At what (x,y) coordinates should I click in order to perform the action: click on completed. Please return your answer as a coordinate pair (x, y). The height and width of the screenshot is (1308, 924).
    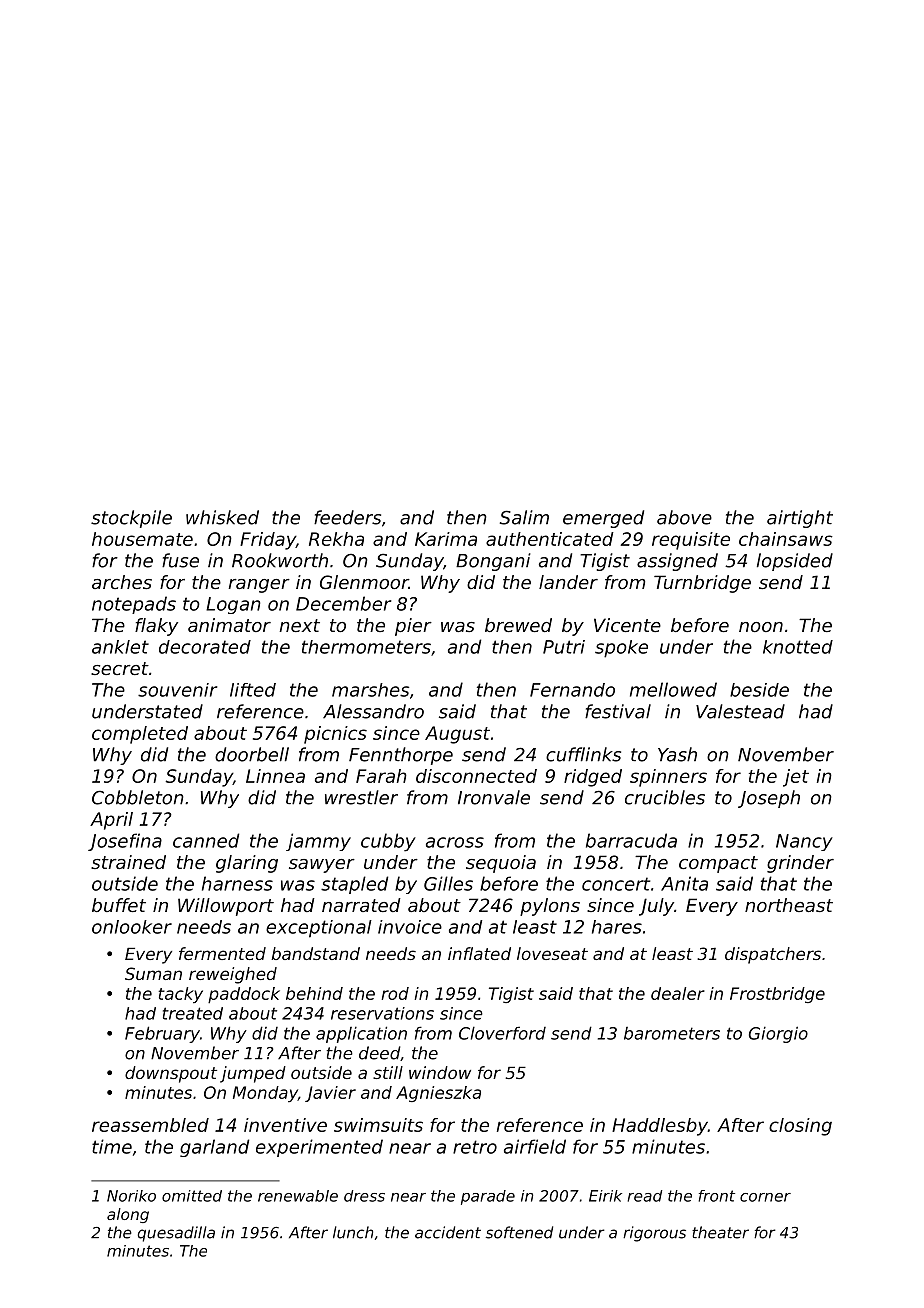
    Looking at the image, I should click on (140, 735).
